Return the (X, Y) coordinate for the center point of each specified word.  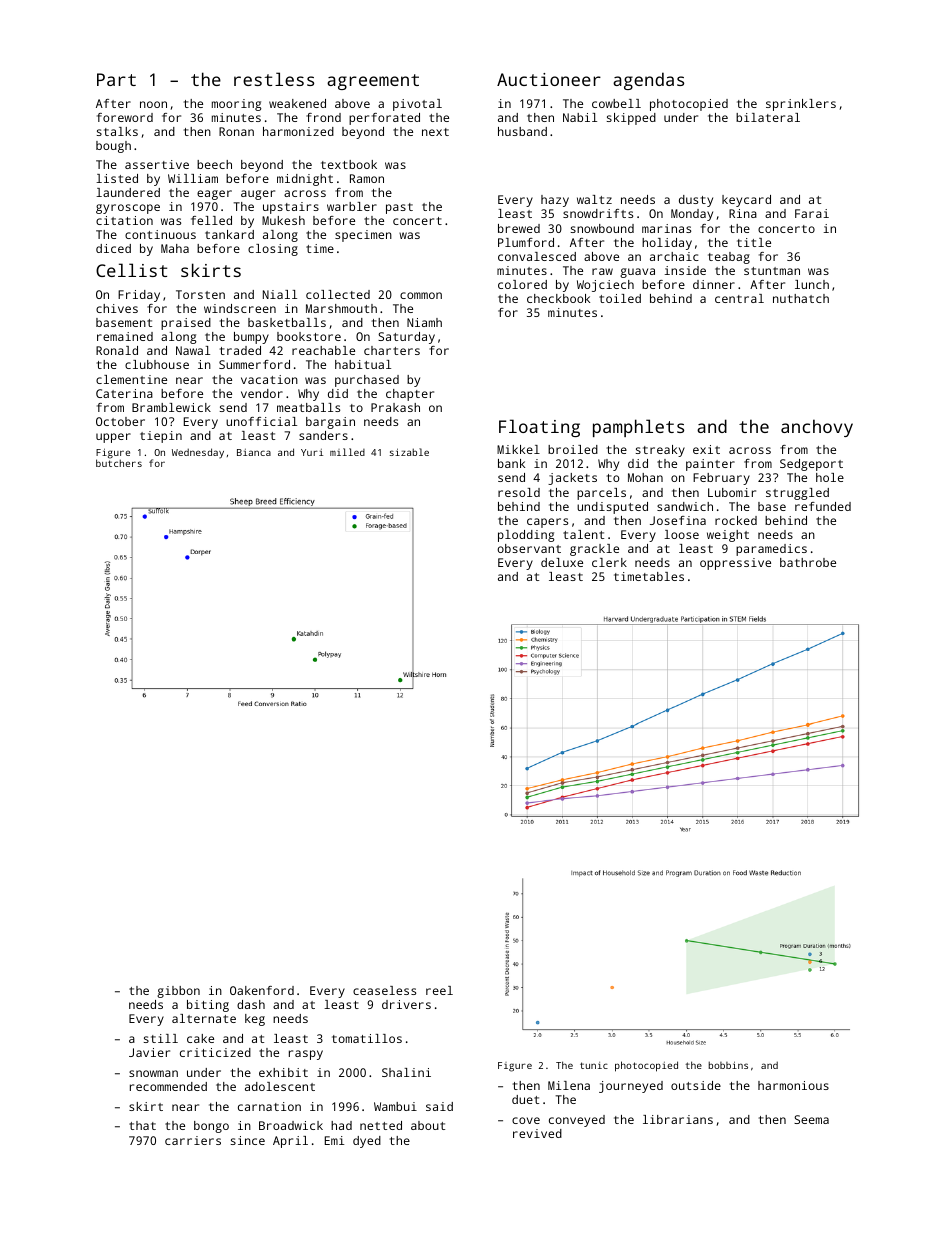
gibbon (178, 992)
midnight (305, 180)
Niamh (424, 322)
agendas (648, 81)
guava (637, 273)
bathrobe (808, 562)
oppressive (735, 564)
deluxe (562, 562)
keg (255, 1020)
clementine (131, 379)
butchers (119, 463)
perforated (384, 119)
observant (529, 548)
